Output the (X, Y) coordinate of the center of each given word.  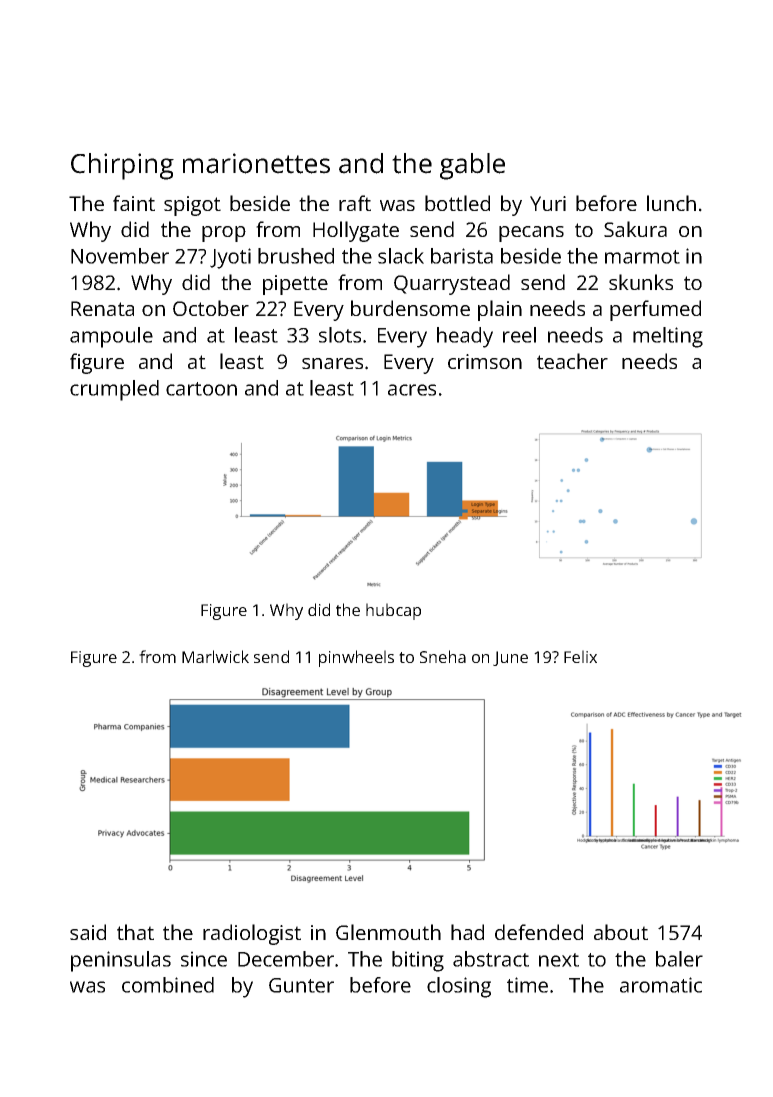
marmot (642, 257)
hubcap (393, 611)
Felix (580, 656)
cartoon (201, 389)
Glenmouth (388, 932)
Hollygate (356, 231)
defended (539, 932)
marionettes (256, 163)
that (135, 932)
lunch (671, 203)
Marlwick (215, 656)
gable (472, 166)
